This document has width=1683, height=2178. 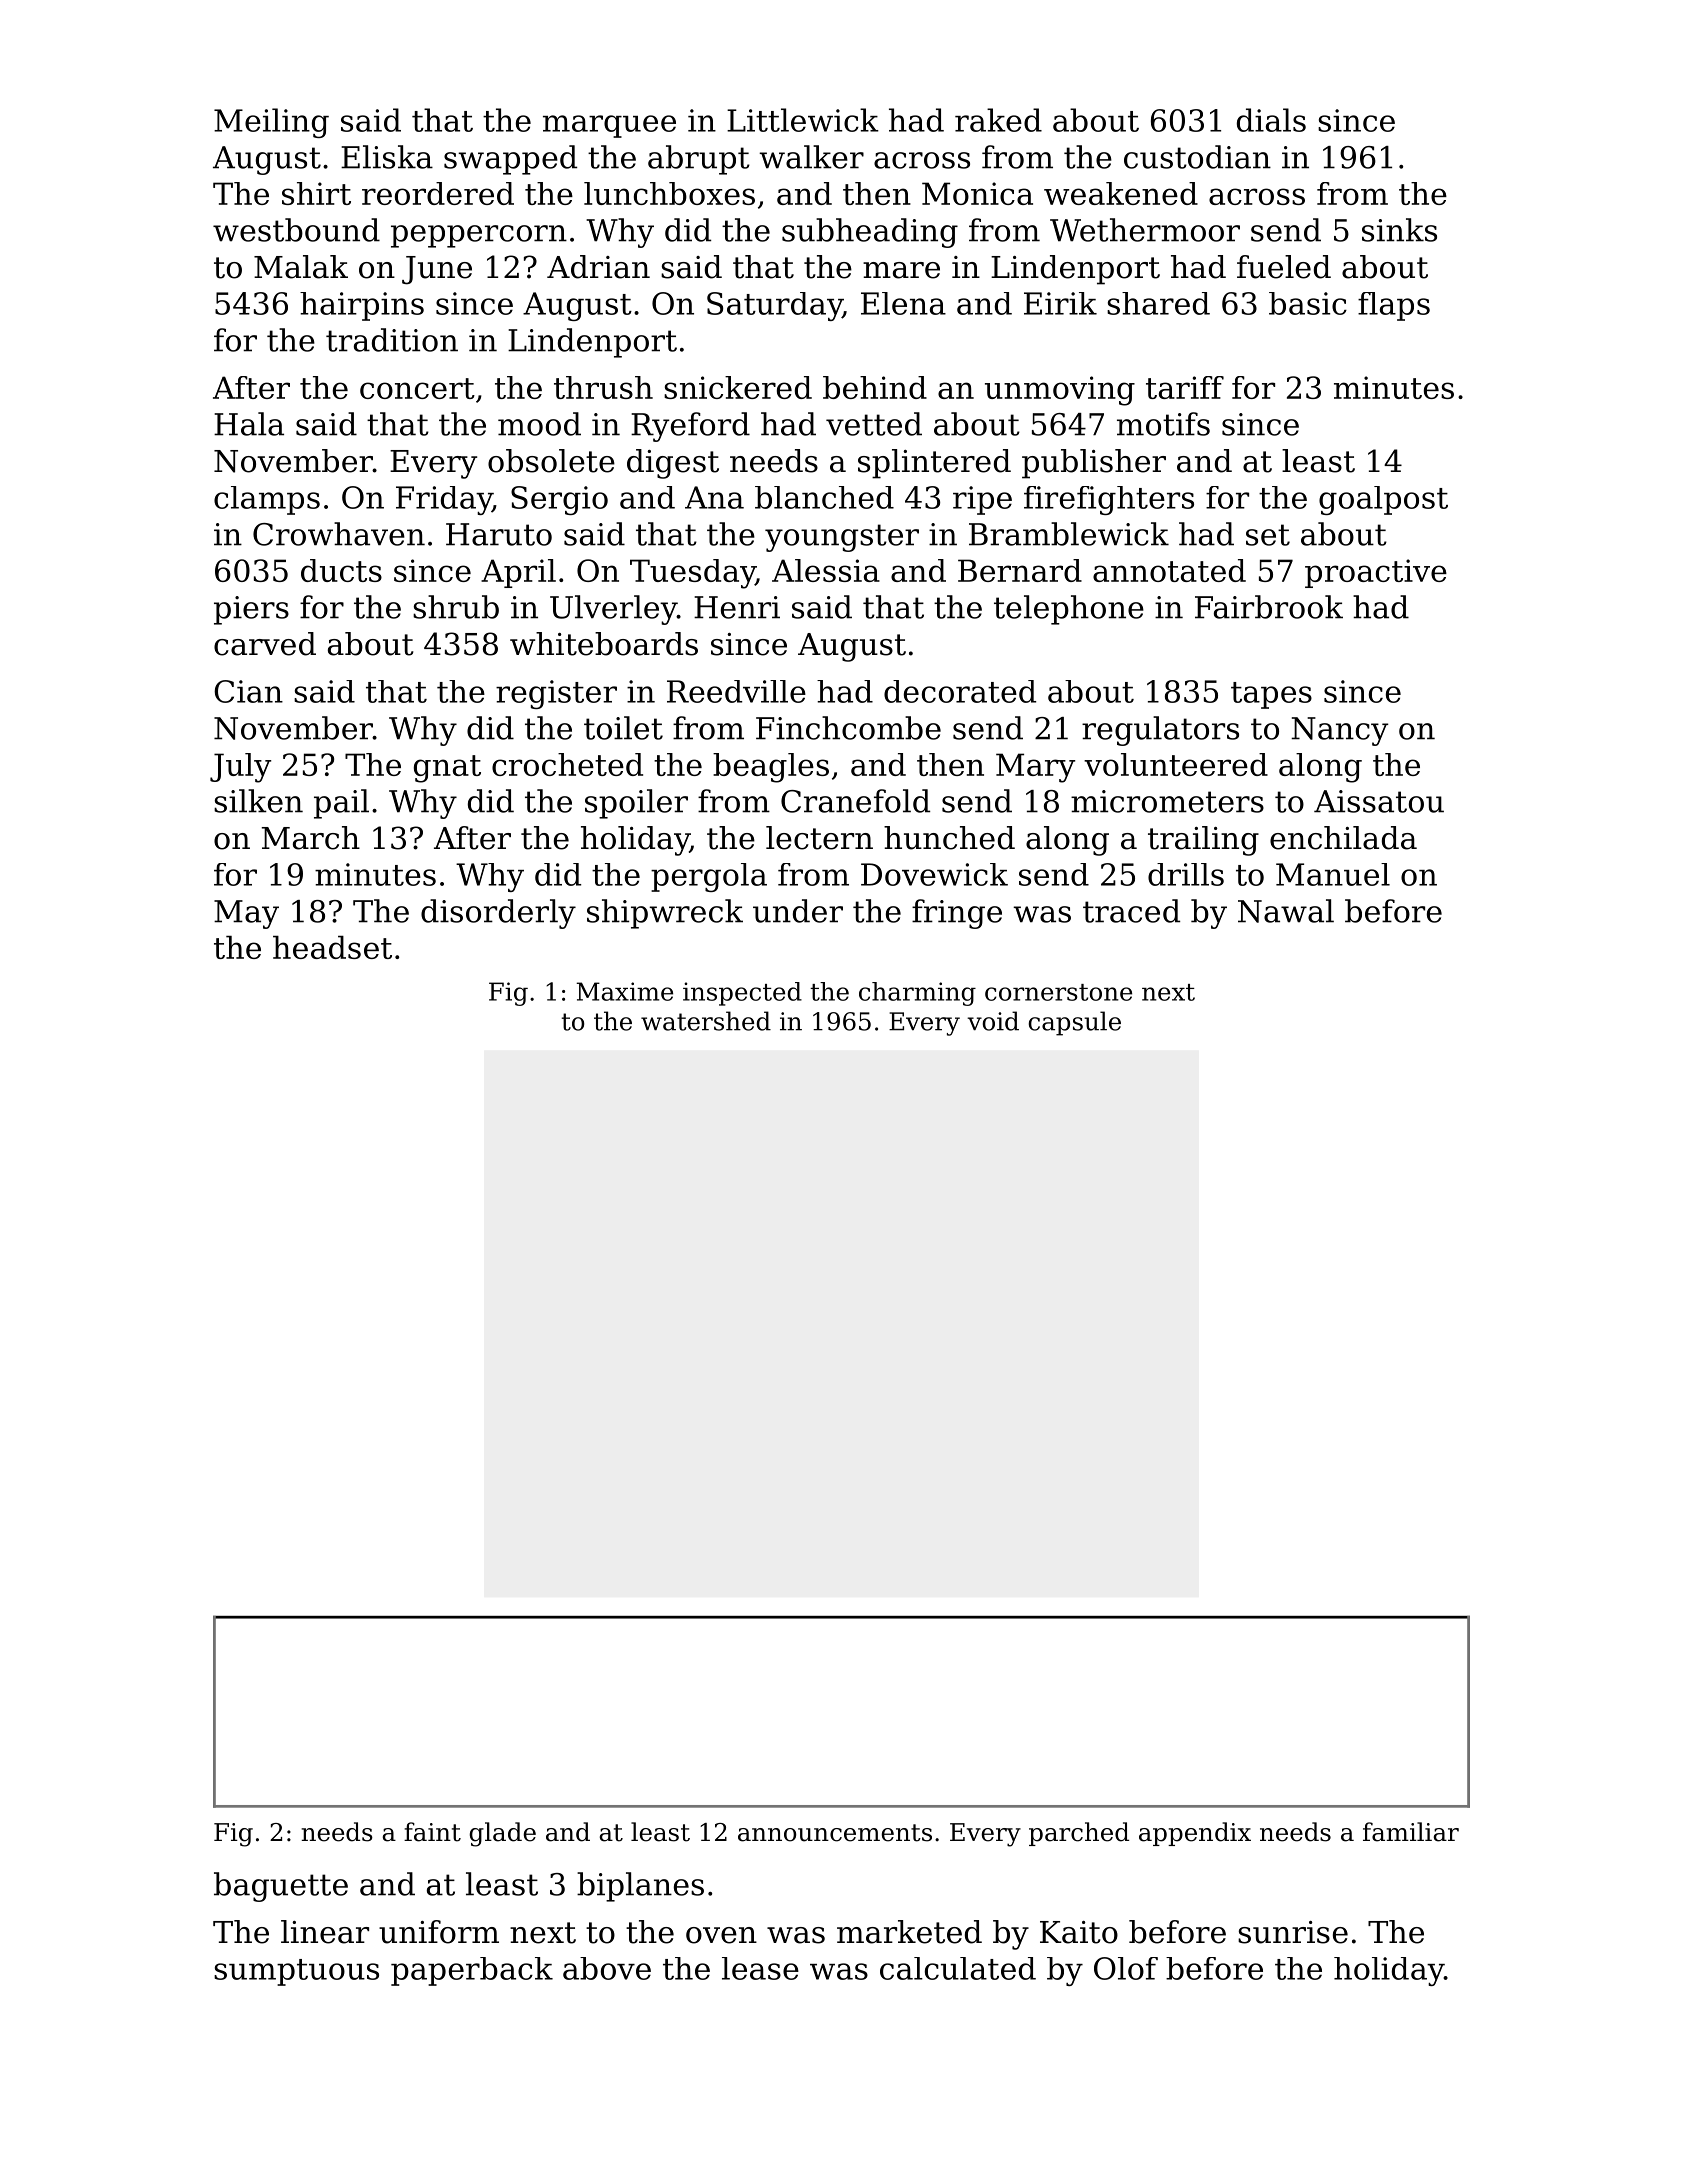 I want to click on paperback, so click(x=472, y=1971).
